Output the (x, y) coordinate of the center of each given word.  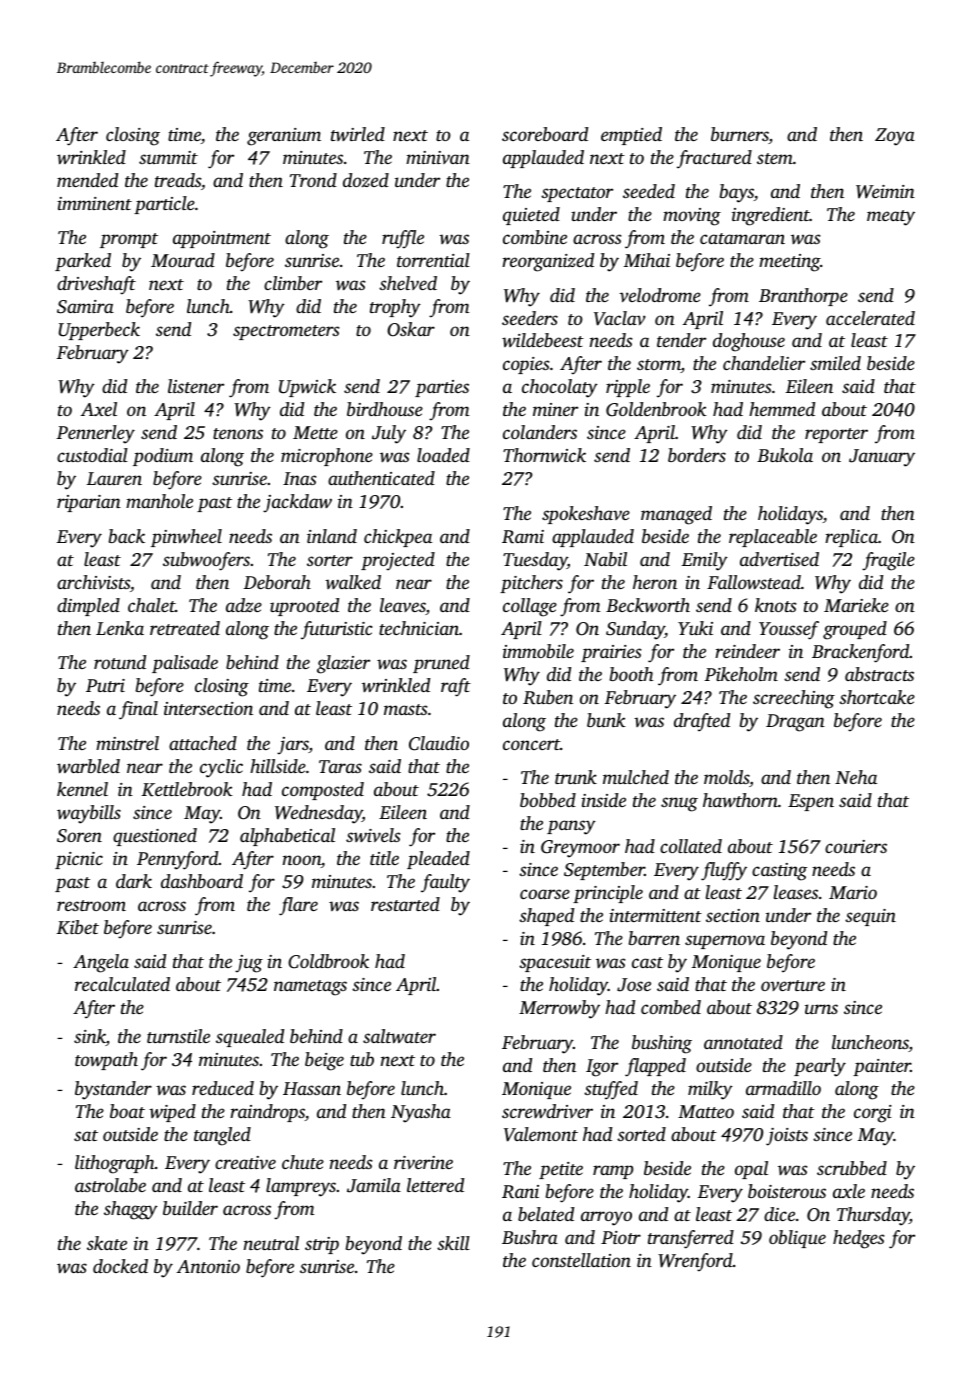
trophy (395, 308)
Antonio (208, 1266)
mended (87, 180)
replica (851, 538)
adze (244, 605)
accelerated (870, 318)
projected (398, 561)
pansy (571, 827)
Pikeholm (741, 674)
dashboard (202, 881)
